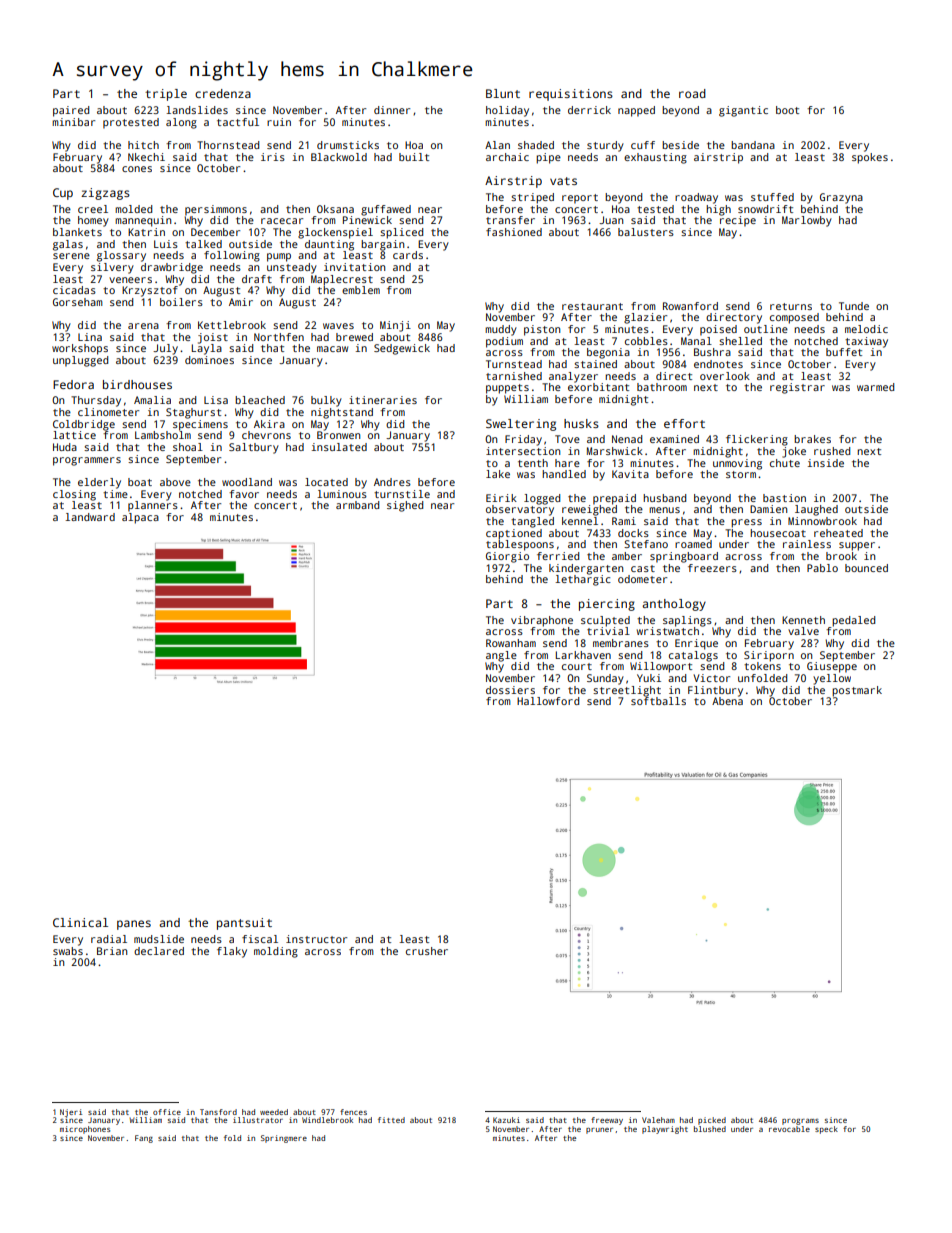  Describe the element at coordinates (542, 621) in the screenshot. I see `vibraphone` at that location.
